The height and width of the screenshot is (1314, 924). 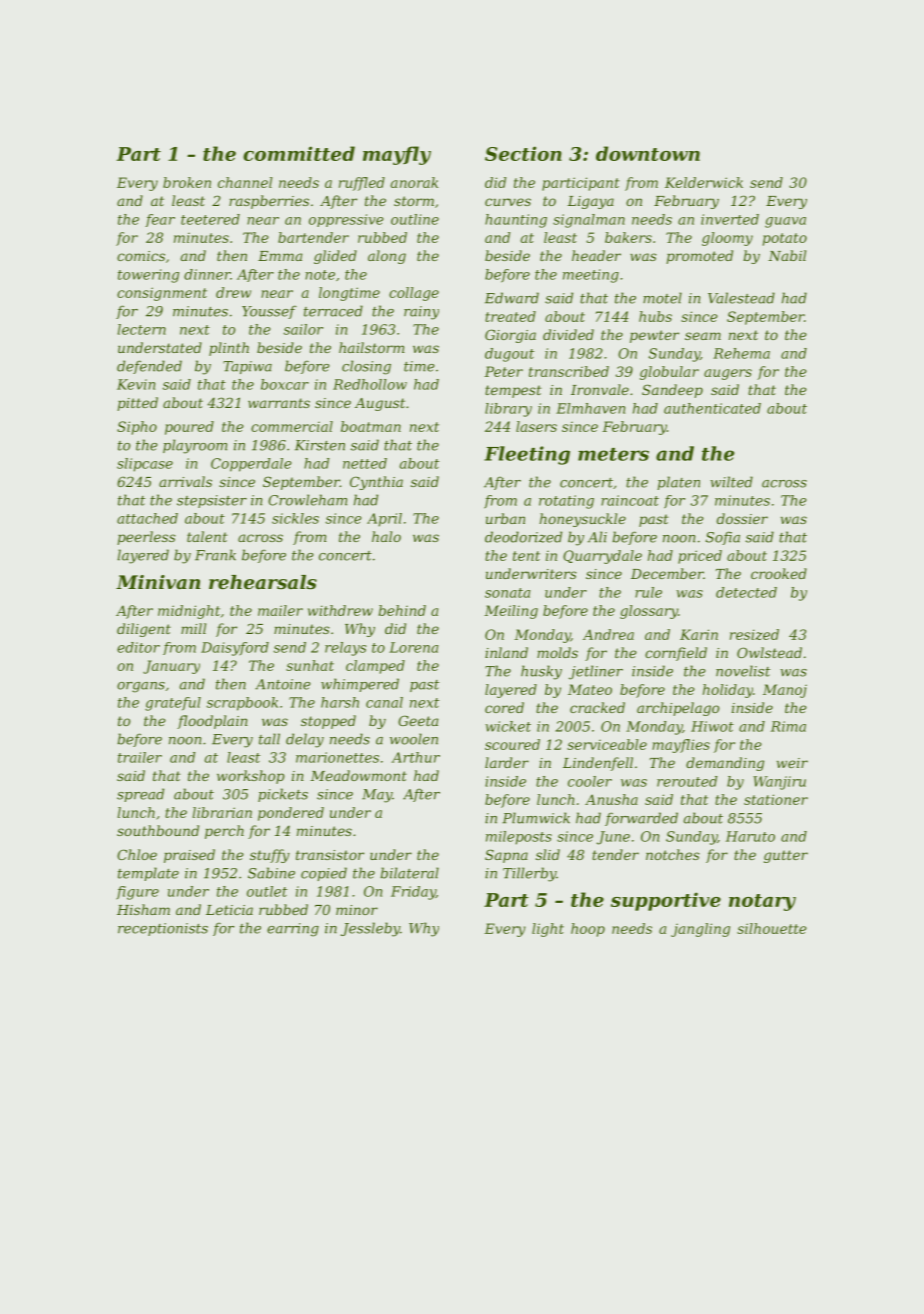 What do you see at coordinates (370, 929) in the screenshot?
I see `Jessleby` at bounding box center [370, 929].
